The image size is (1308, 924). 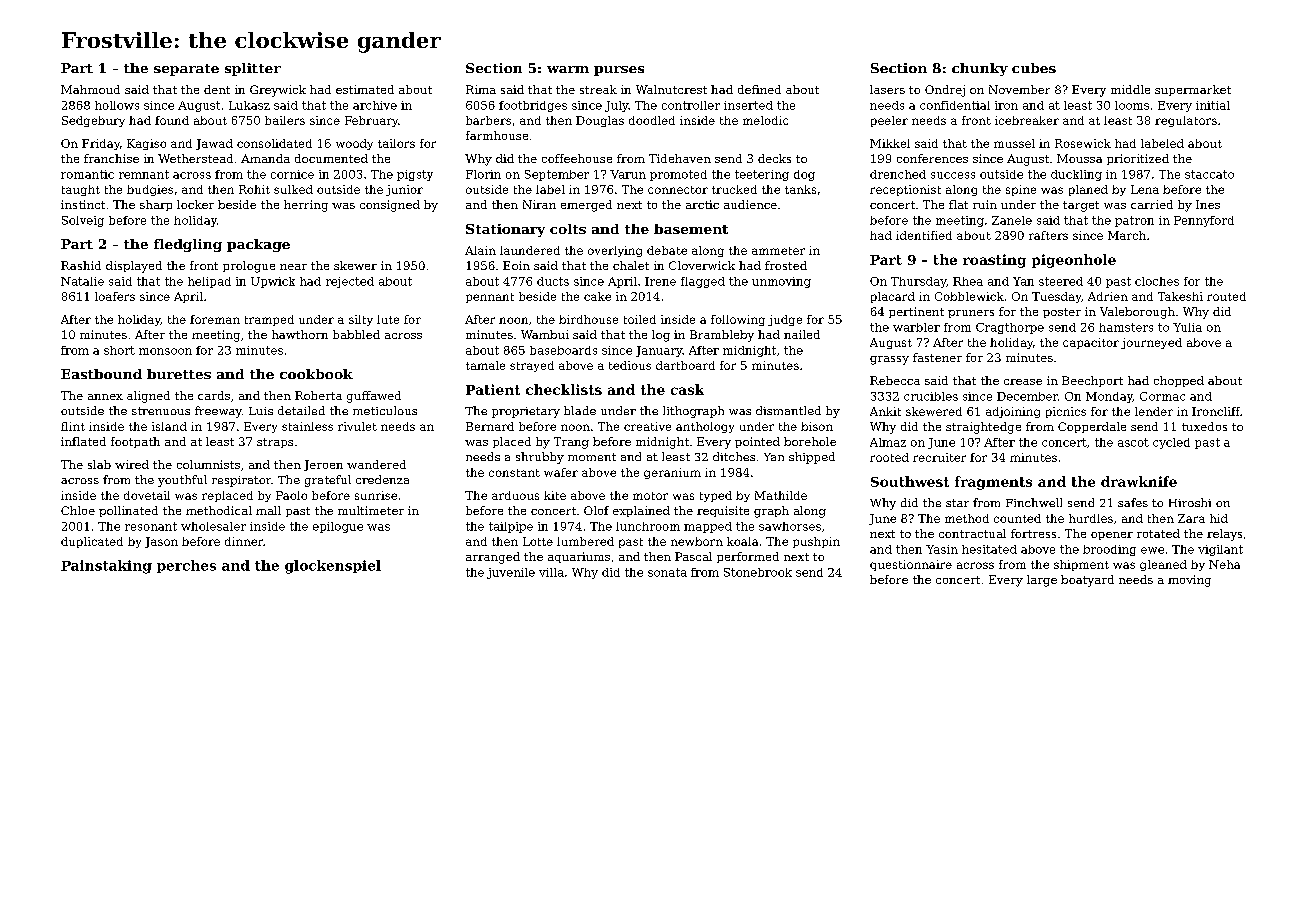 What do you see at coordinates (1092, 427) in the screenshot?
I see `Copperdale` at bounding box center [1092, 427].
